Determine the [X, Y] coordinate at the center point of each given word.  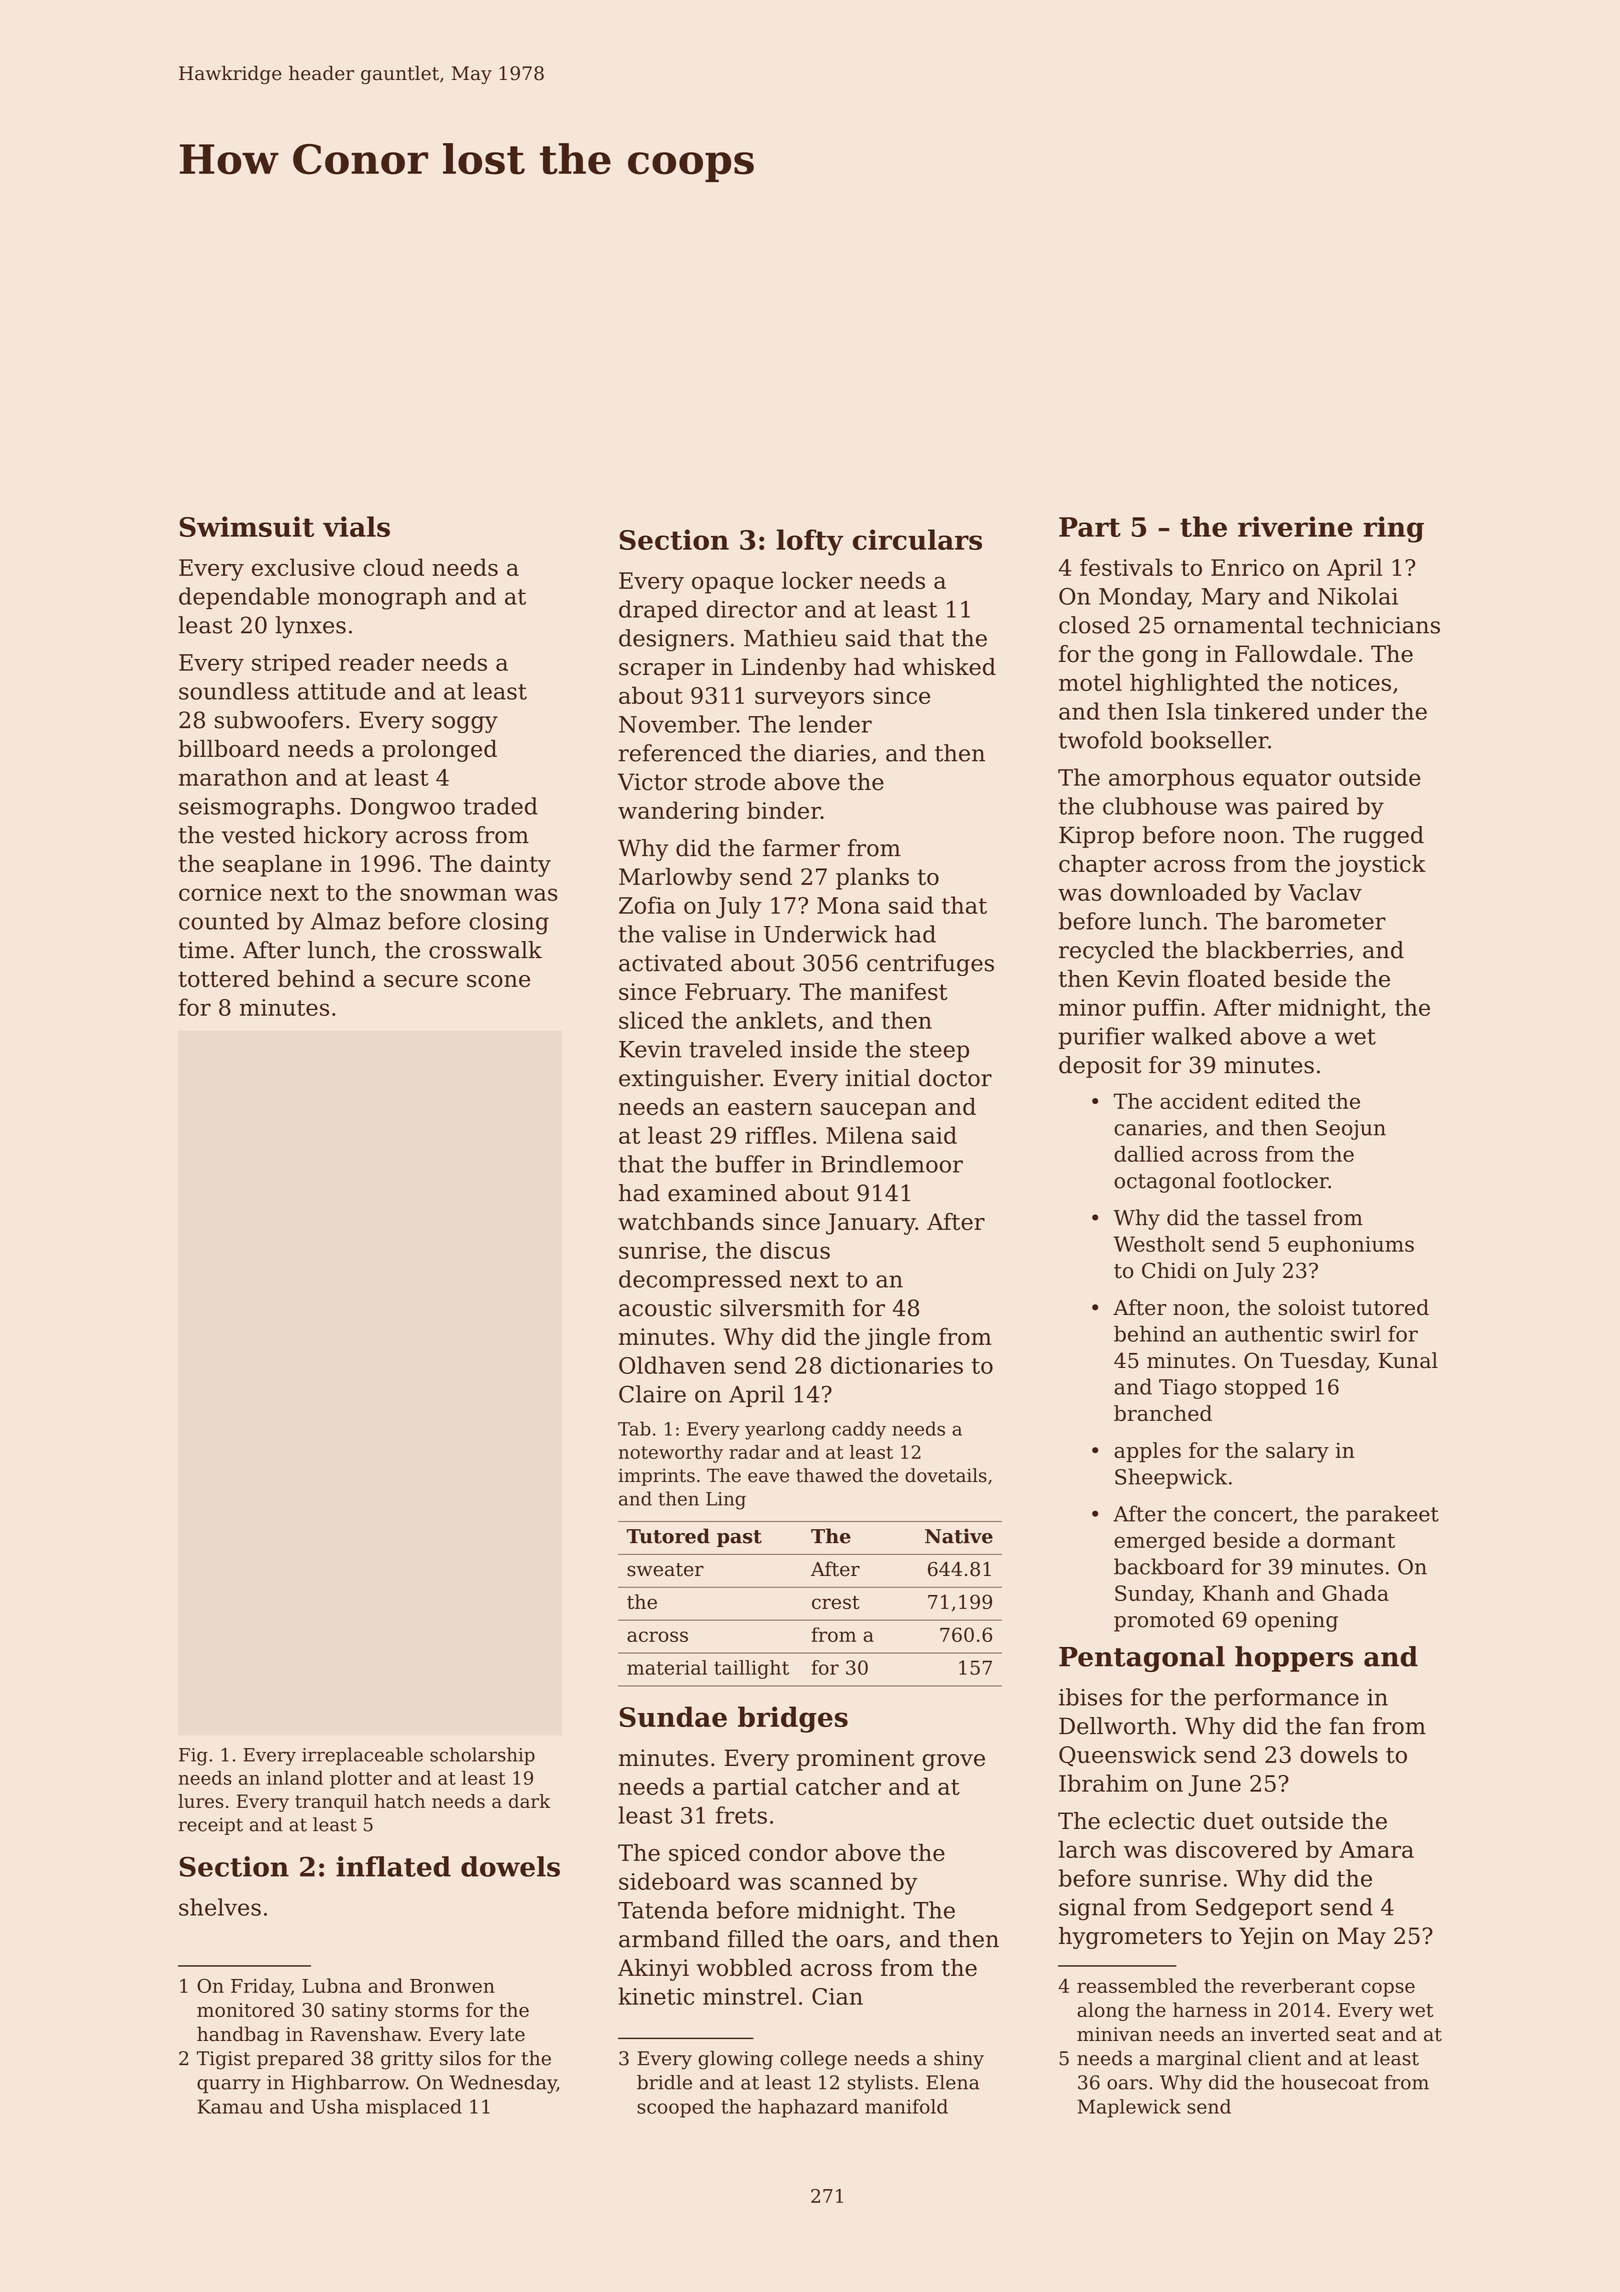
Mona [848, 905]
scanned [836, 1881]
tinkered [1261, 711]
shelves [220, 1907]
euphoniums [1351, 1246]
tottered [224, 978]
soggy [465, 724]
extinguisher [689, 1080]
